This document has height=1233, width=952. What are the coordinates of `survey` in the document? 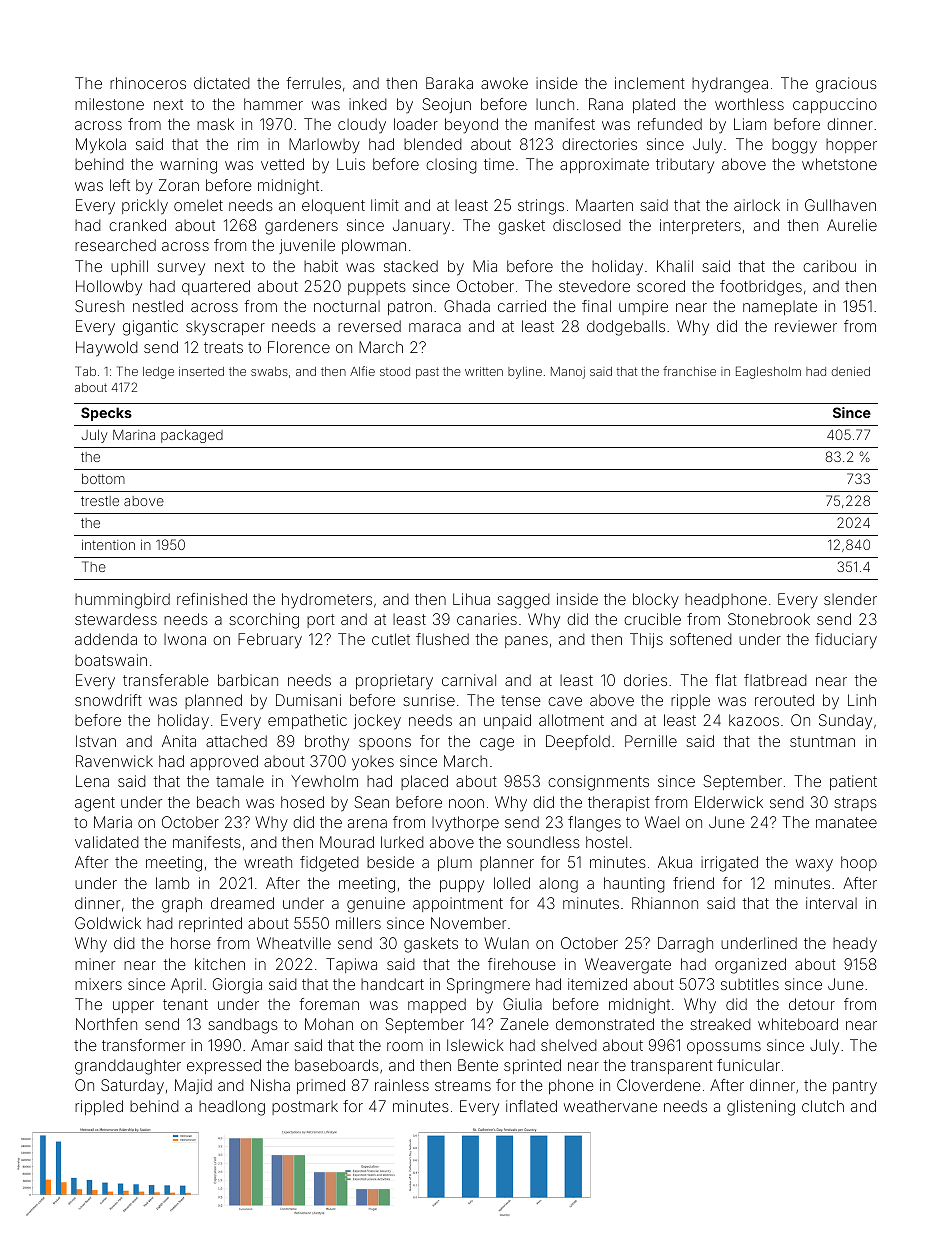 It's located at (181, 269).
